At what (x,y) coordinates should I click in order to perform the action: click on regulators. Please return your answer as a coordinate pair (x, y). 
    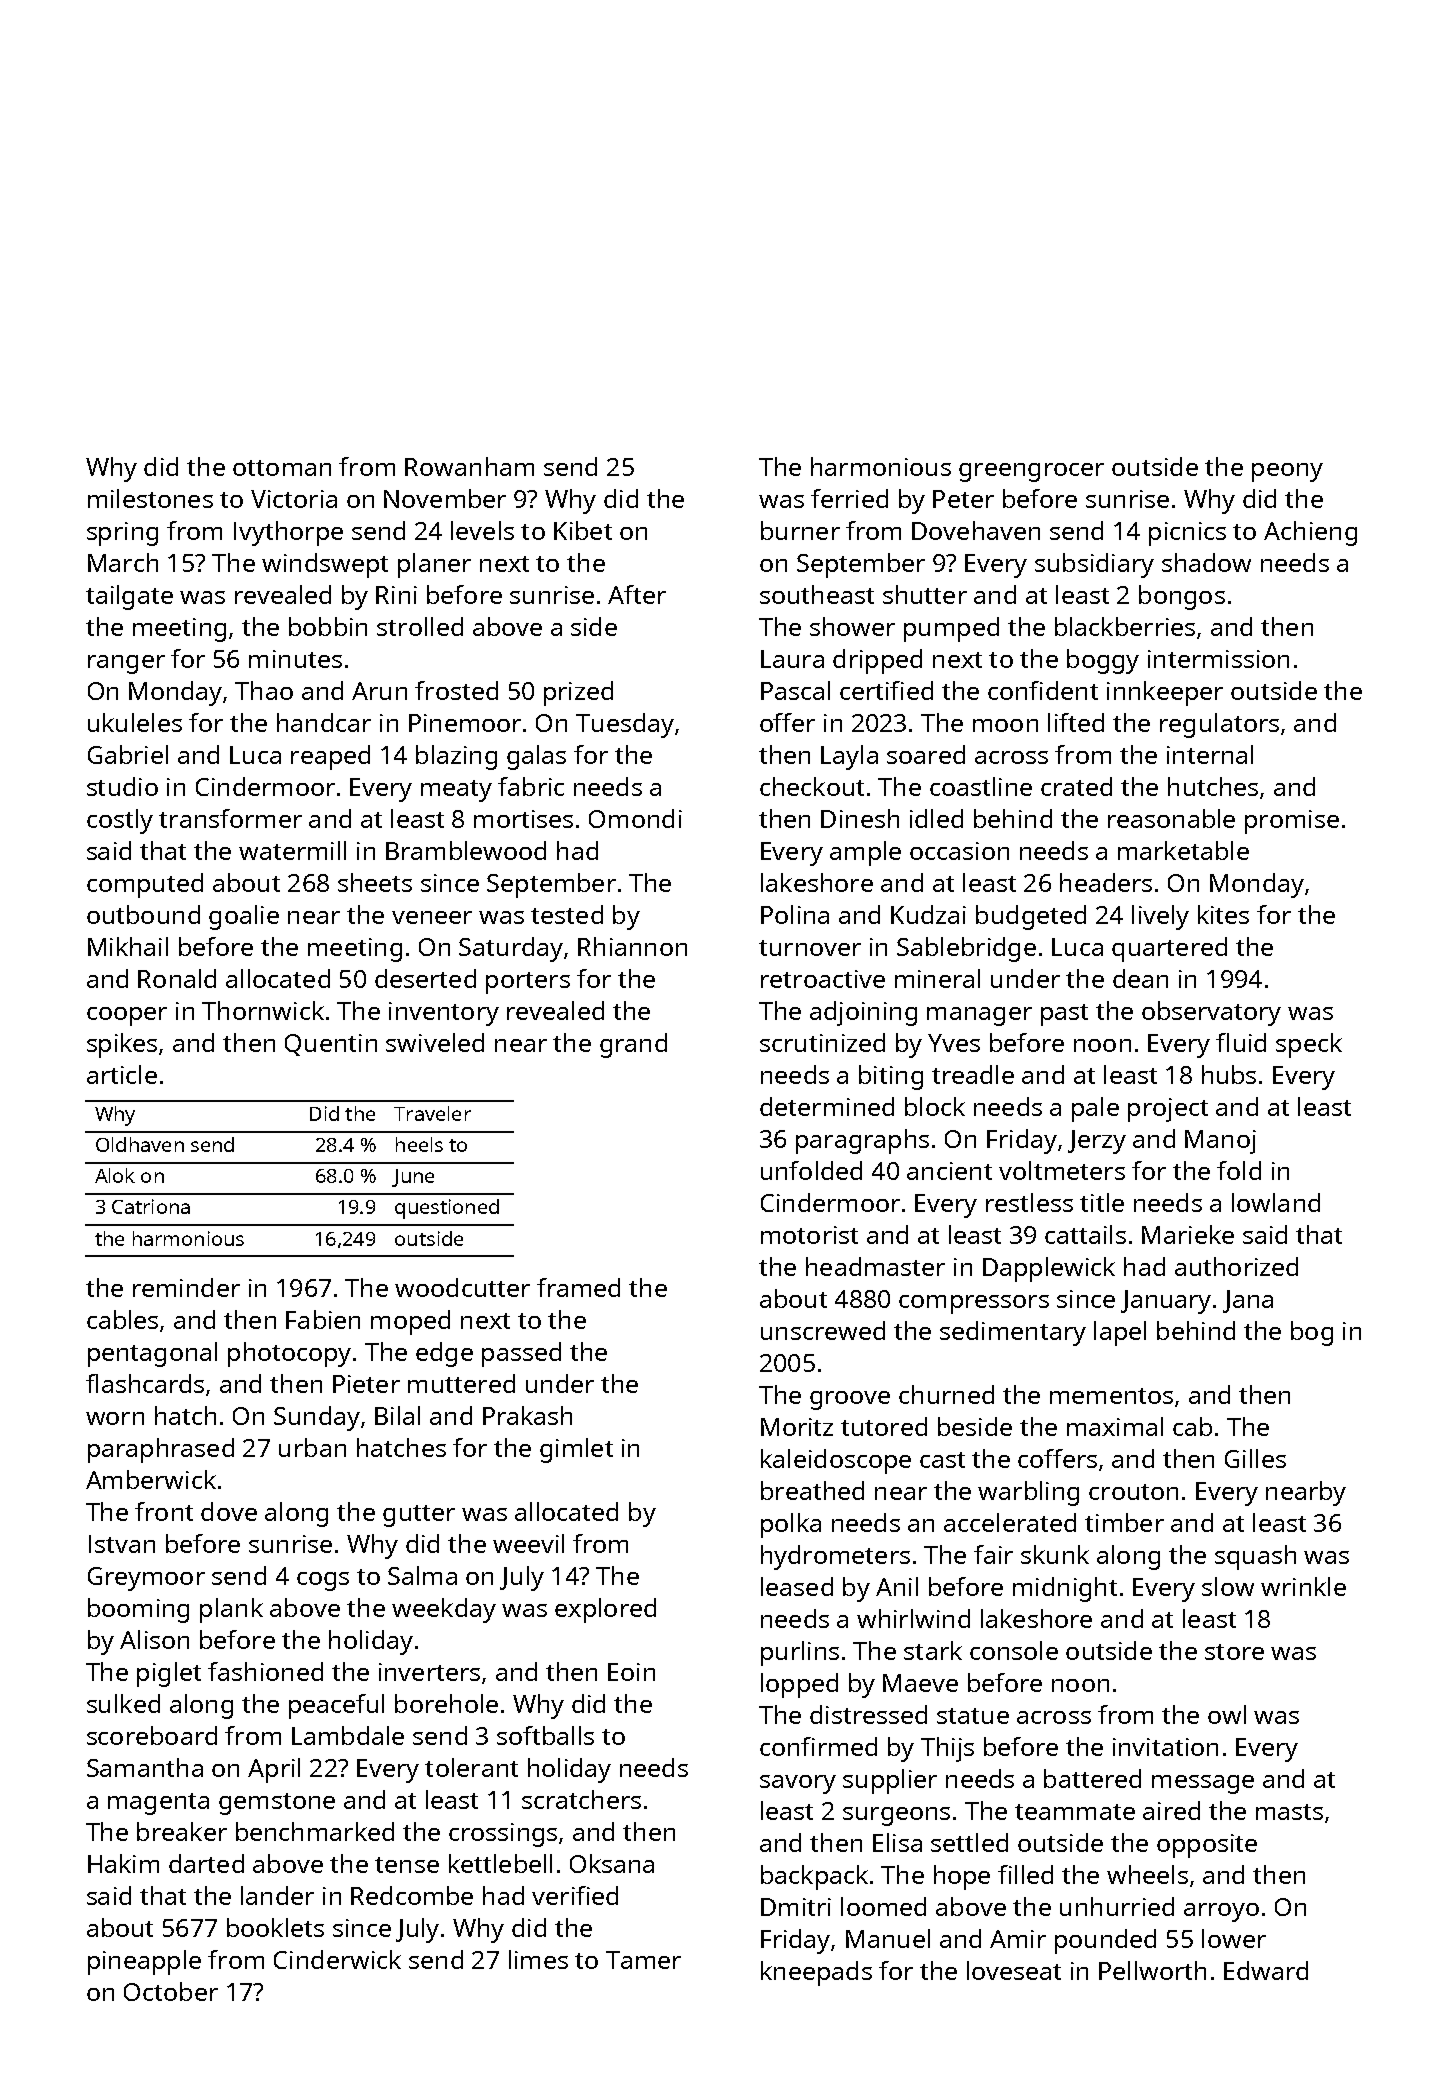
    Looking at the image, I should click on (1219, 725).
